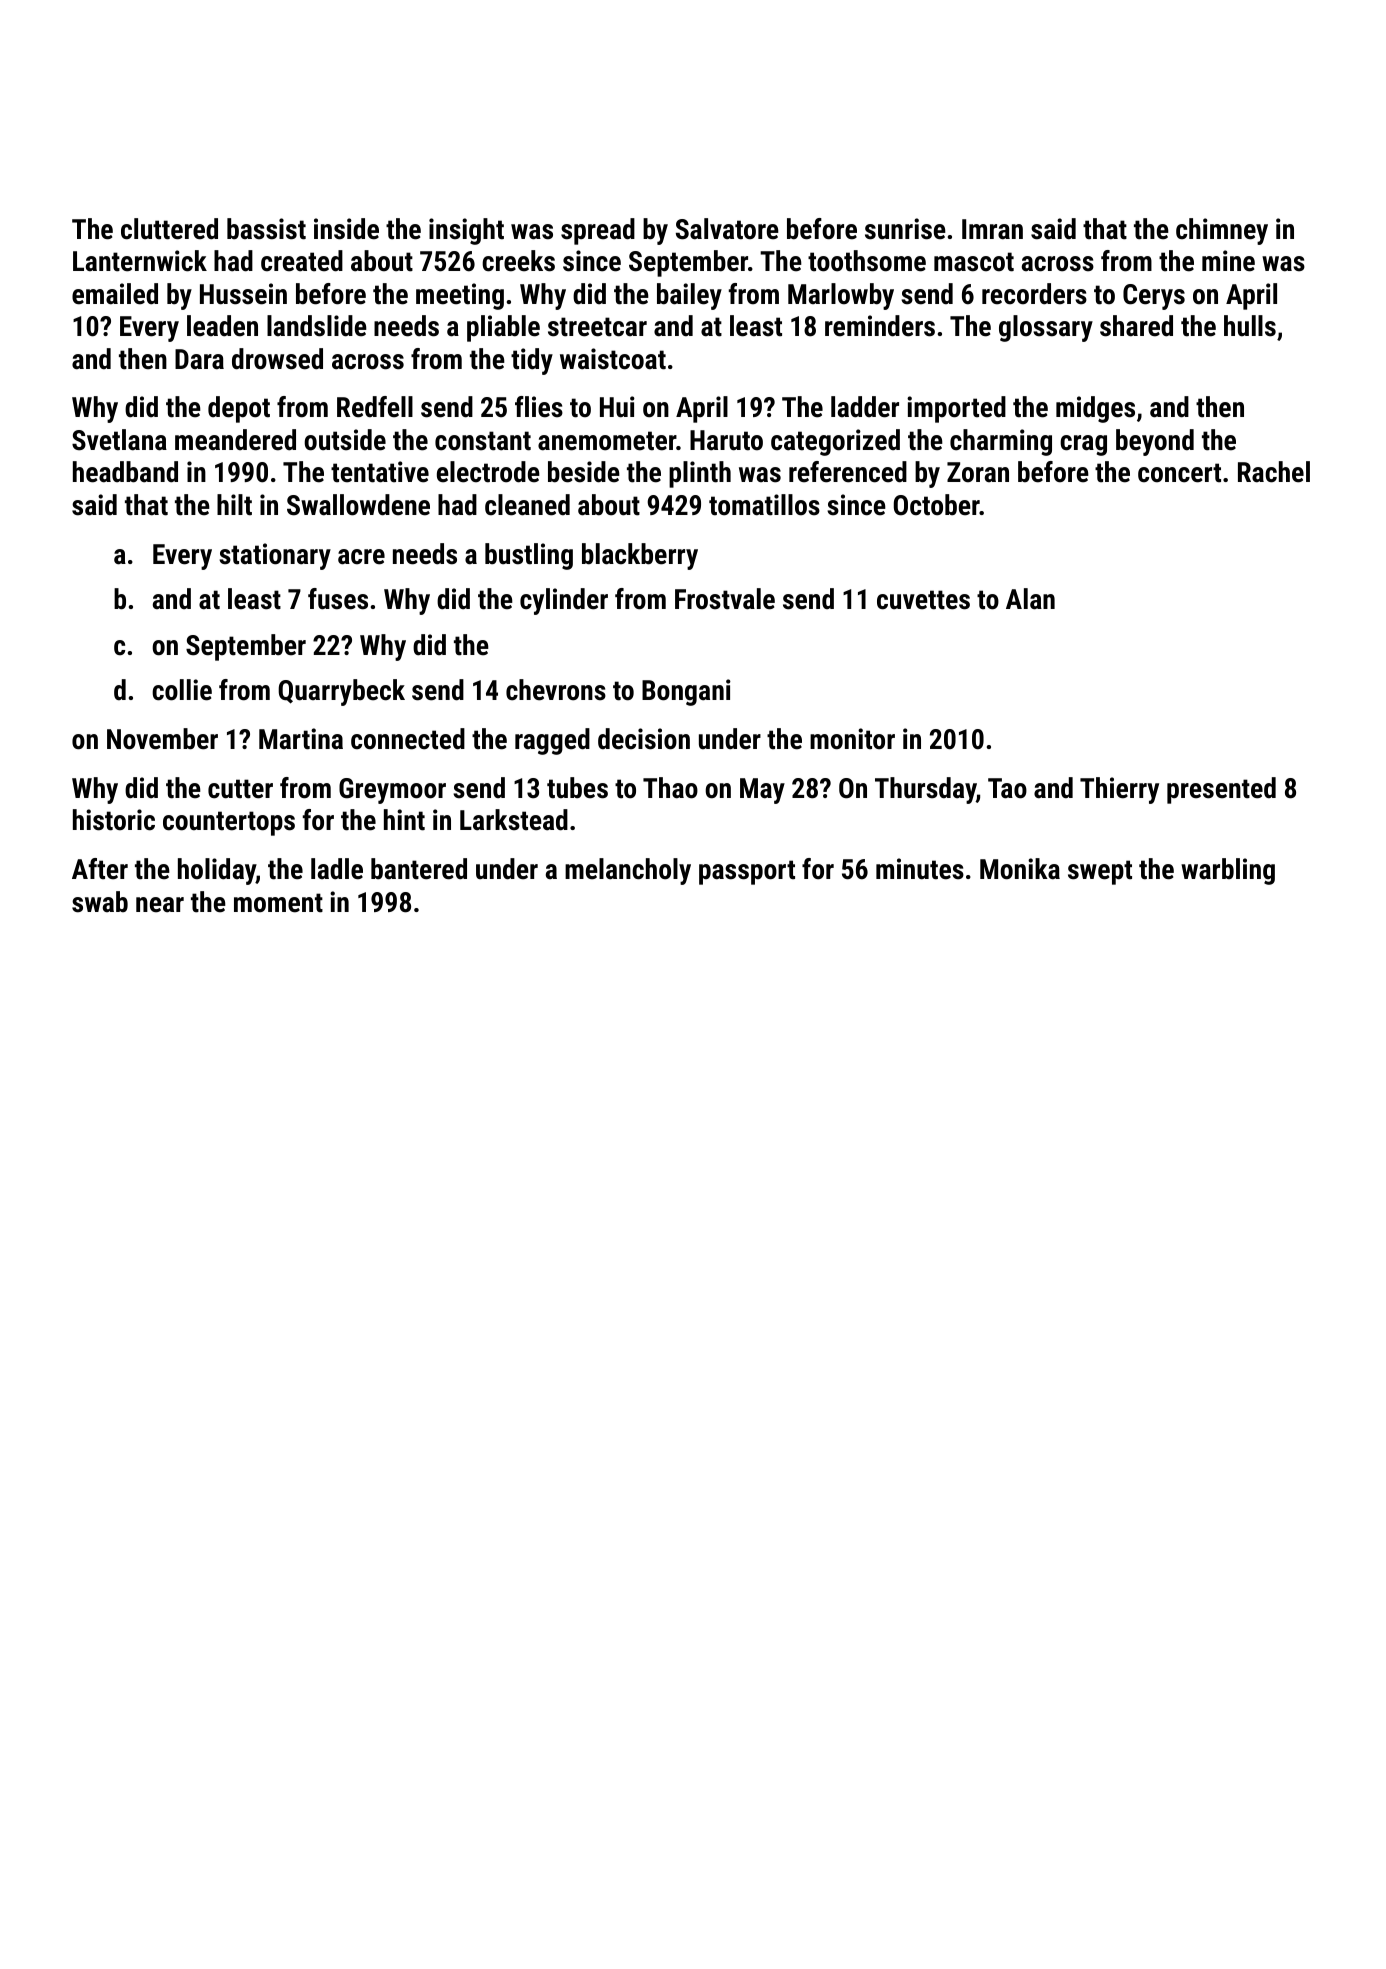 The image size is (1386, 1969). What do you see at coordinates (361, 557) in the screenshot?
I see `acre` at bounding box center [361, 557].
